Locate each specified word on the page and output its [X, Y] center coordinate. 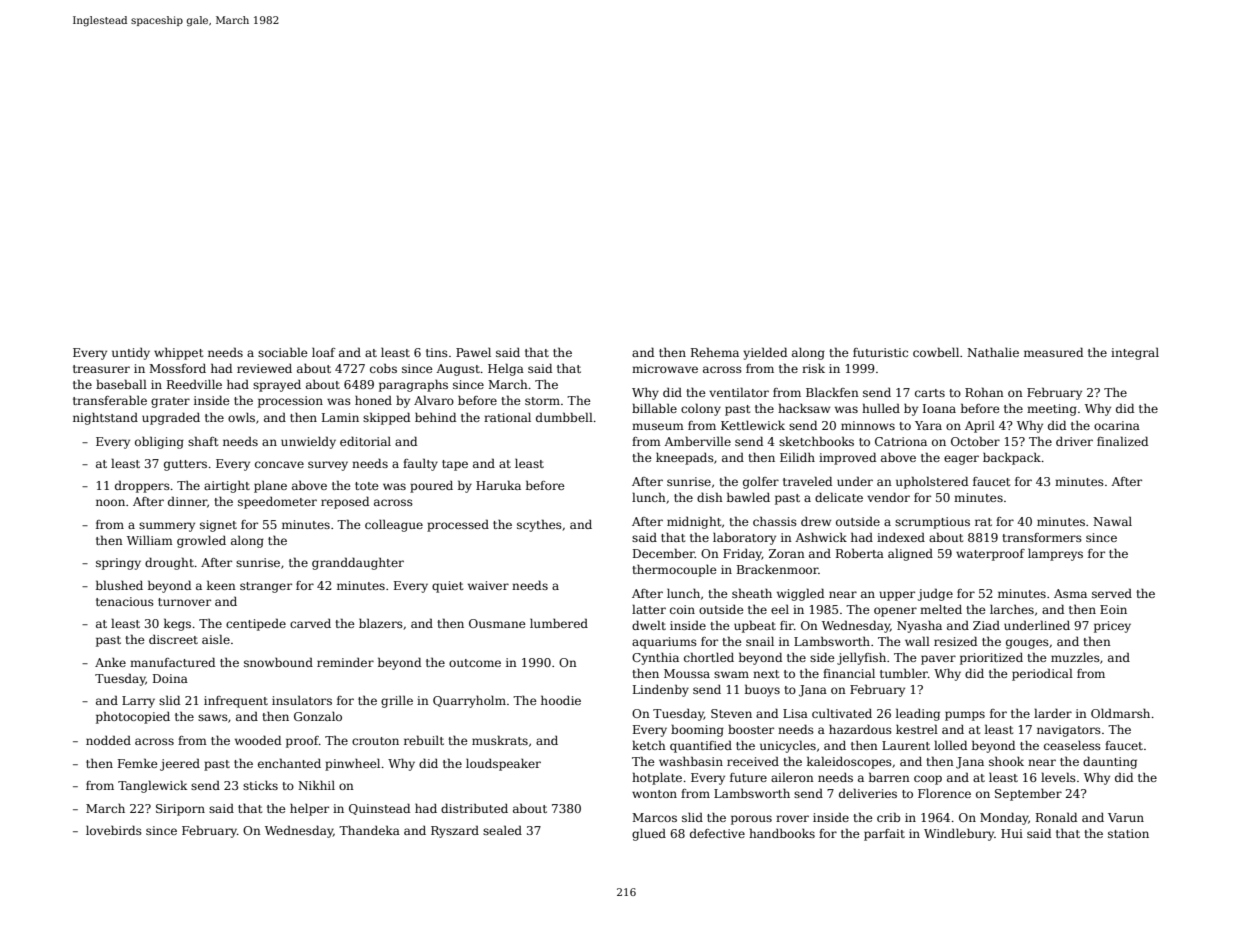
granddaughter [358, 563]
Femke [137, 763]
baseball [121, 384]
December [664, 553]
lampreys [1055, 555]
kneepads [685, 459]
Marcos [654, 817]
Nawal [1112, 521]
